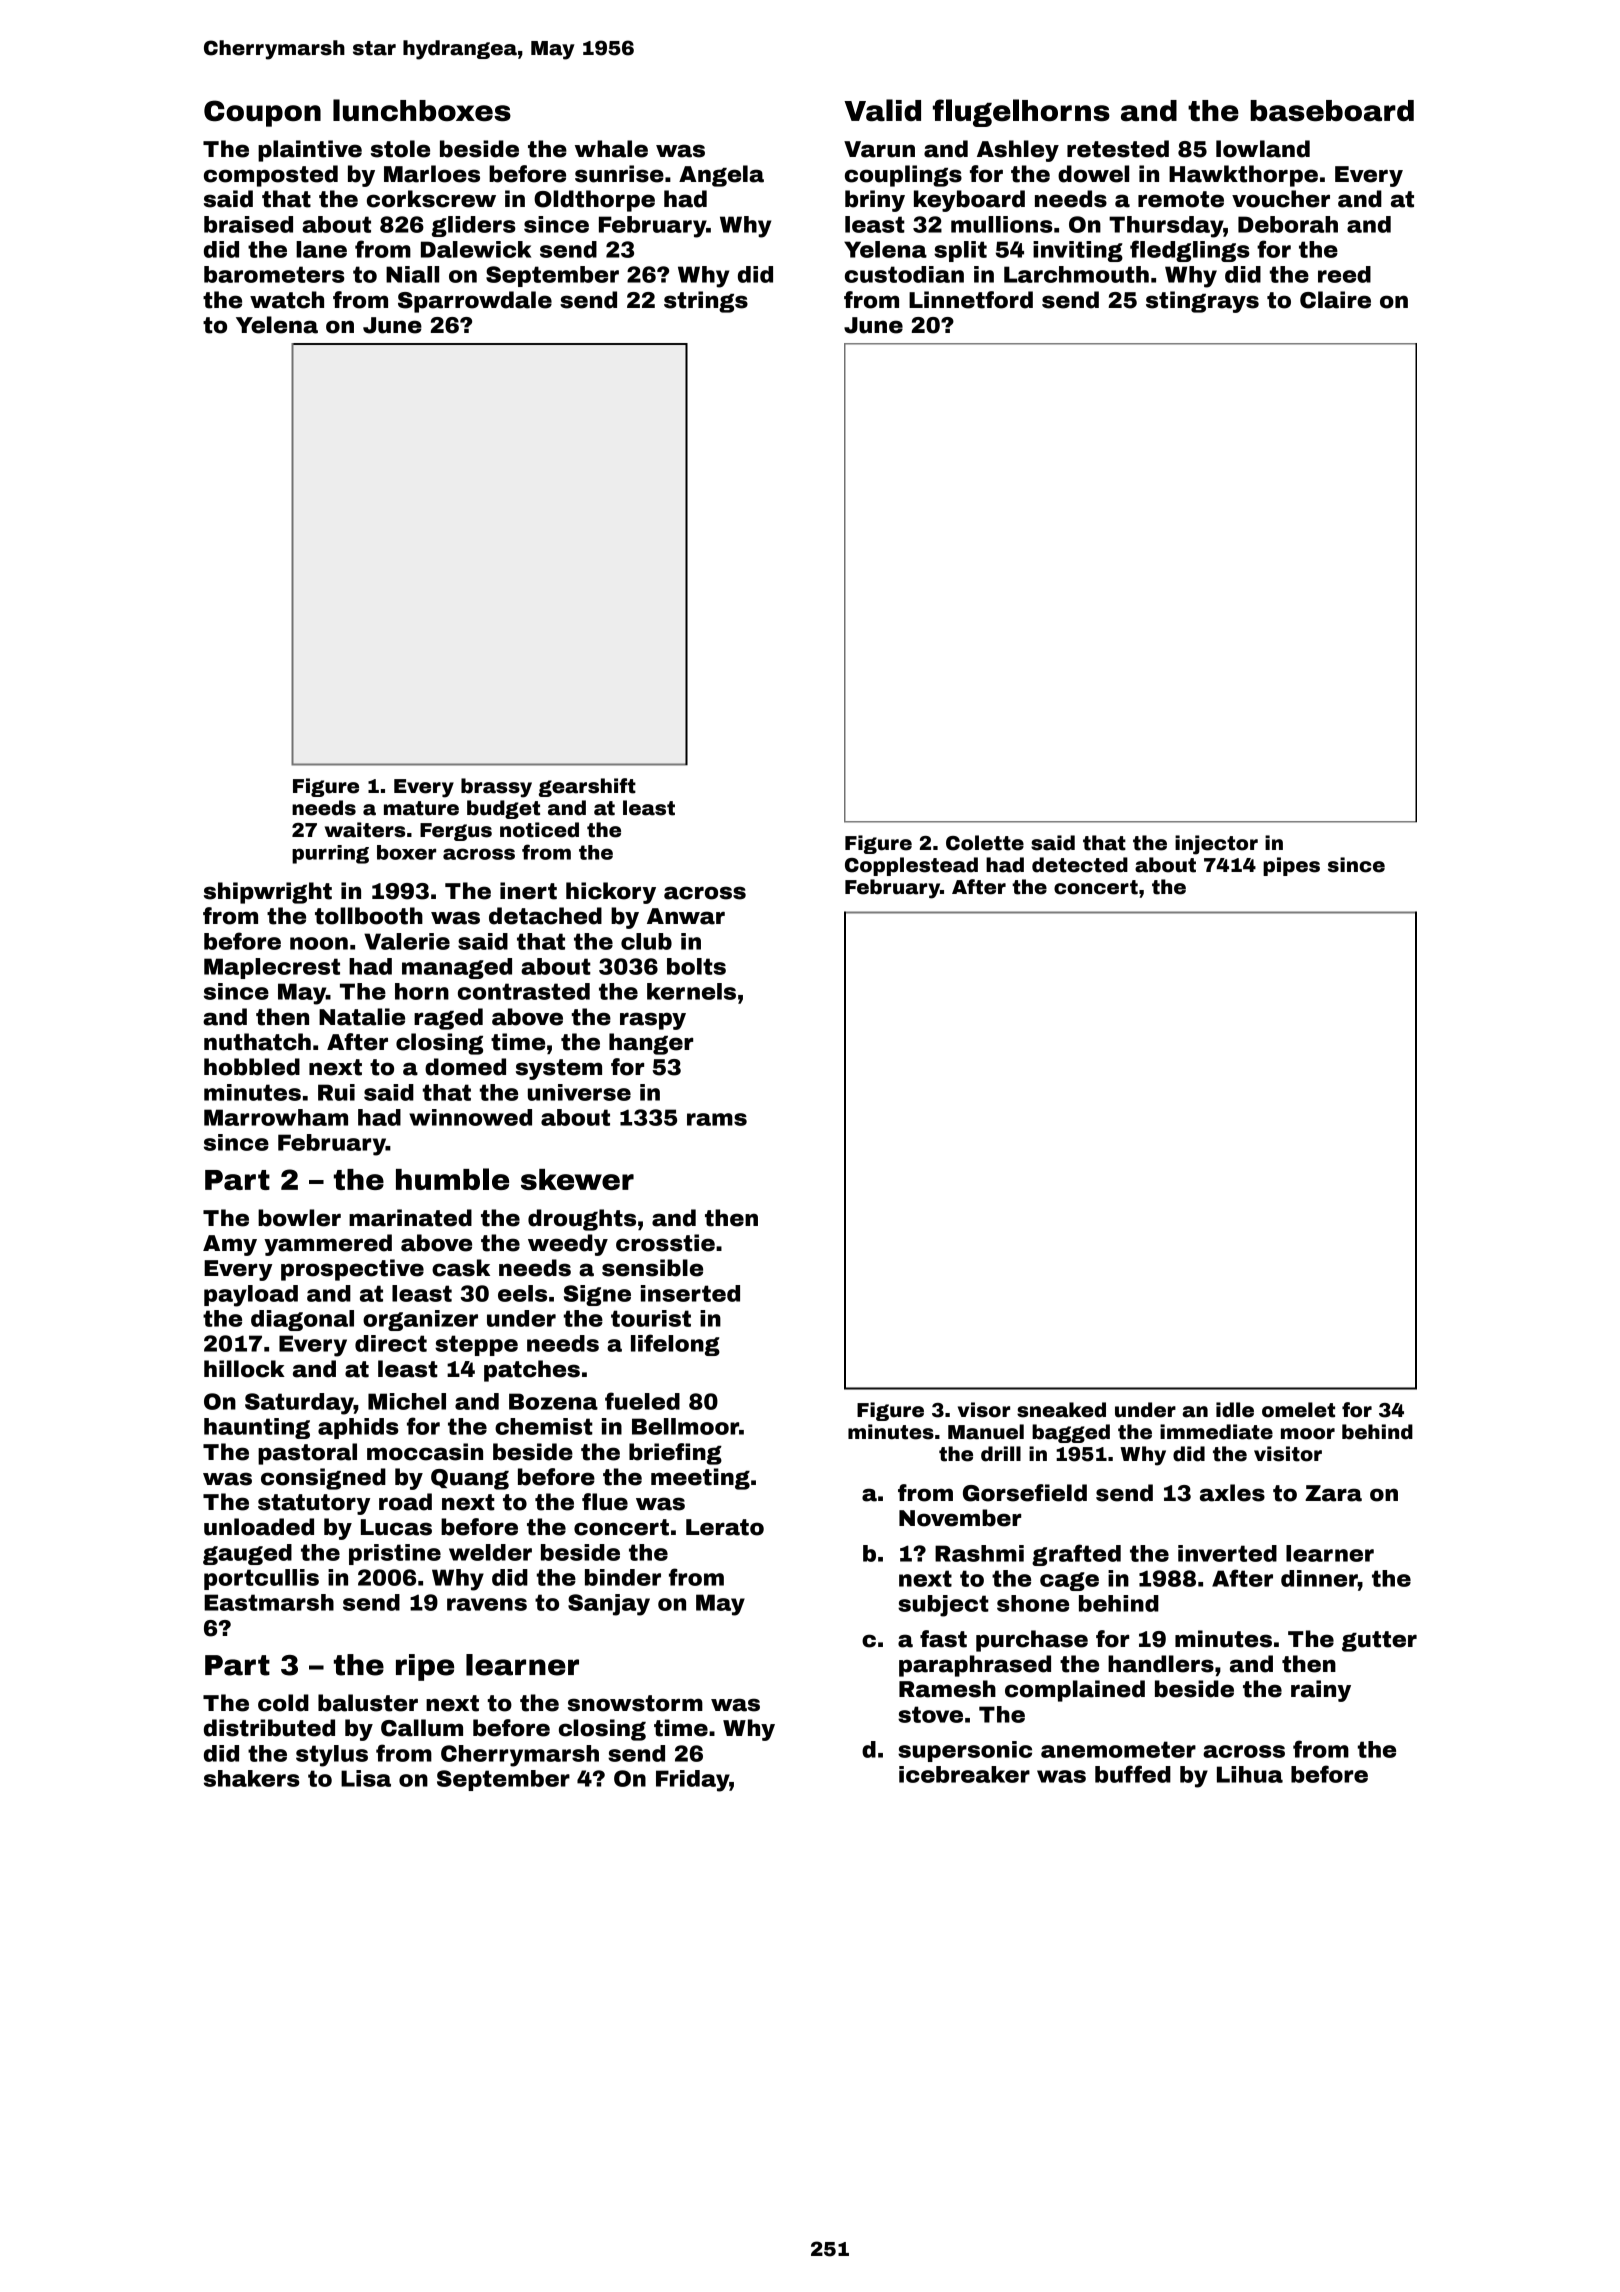  What do you see at coordinates (692, 1781) in the screenshot?
I see `Friday` at bounding box center [692, 1781].
